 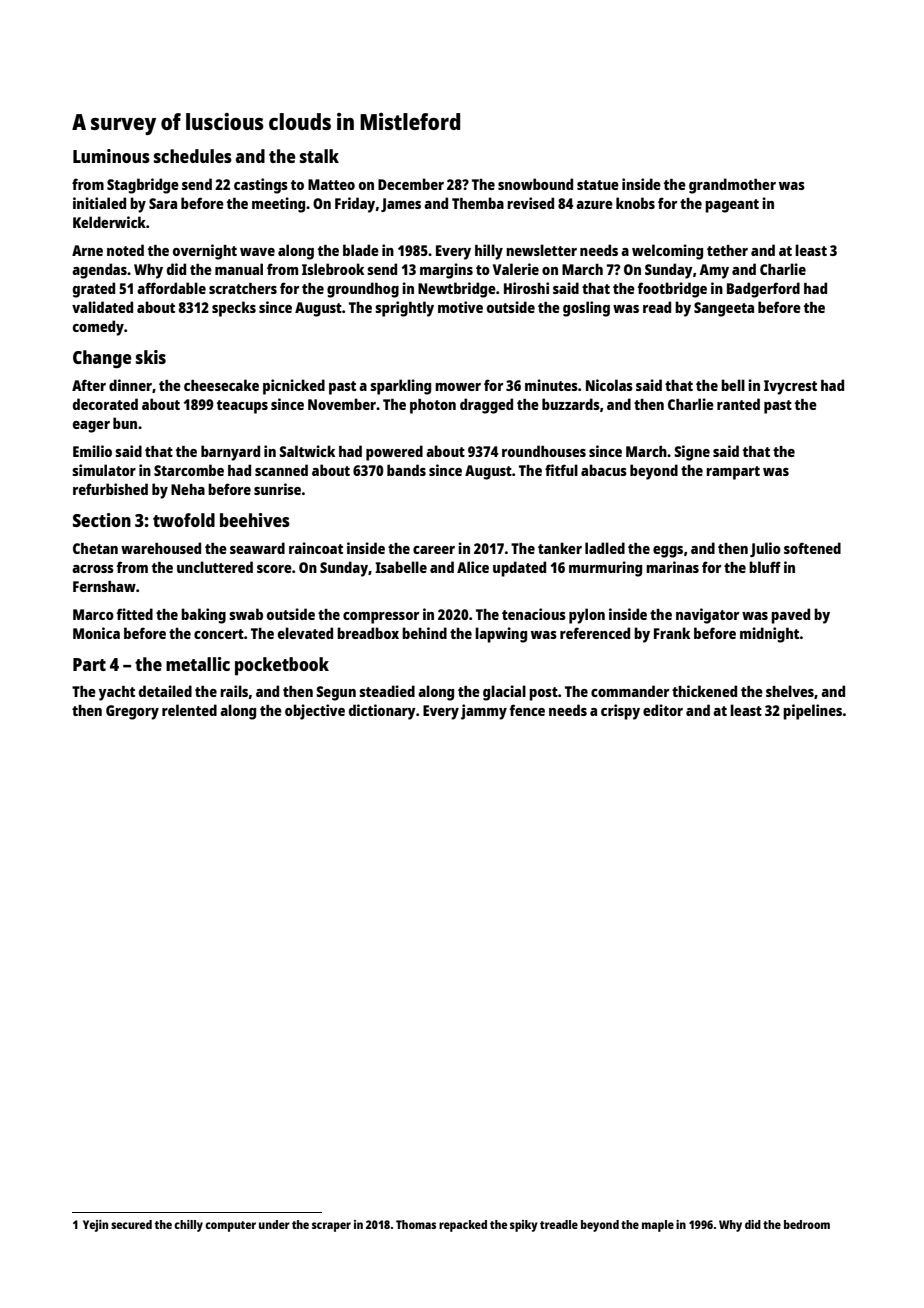 What do you see at coordinates (663, 710) in the screenshot?
I see `editor` at bounding box center [663, 710].
